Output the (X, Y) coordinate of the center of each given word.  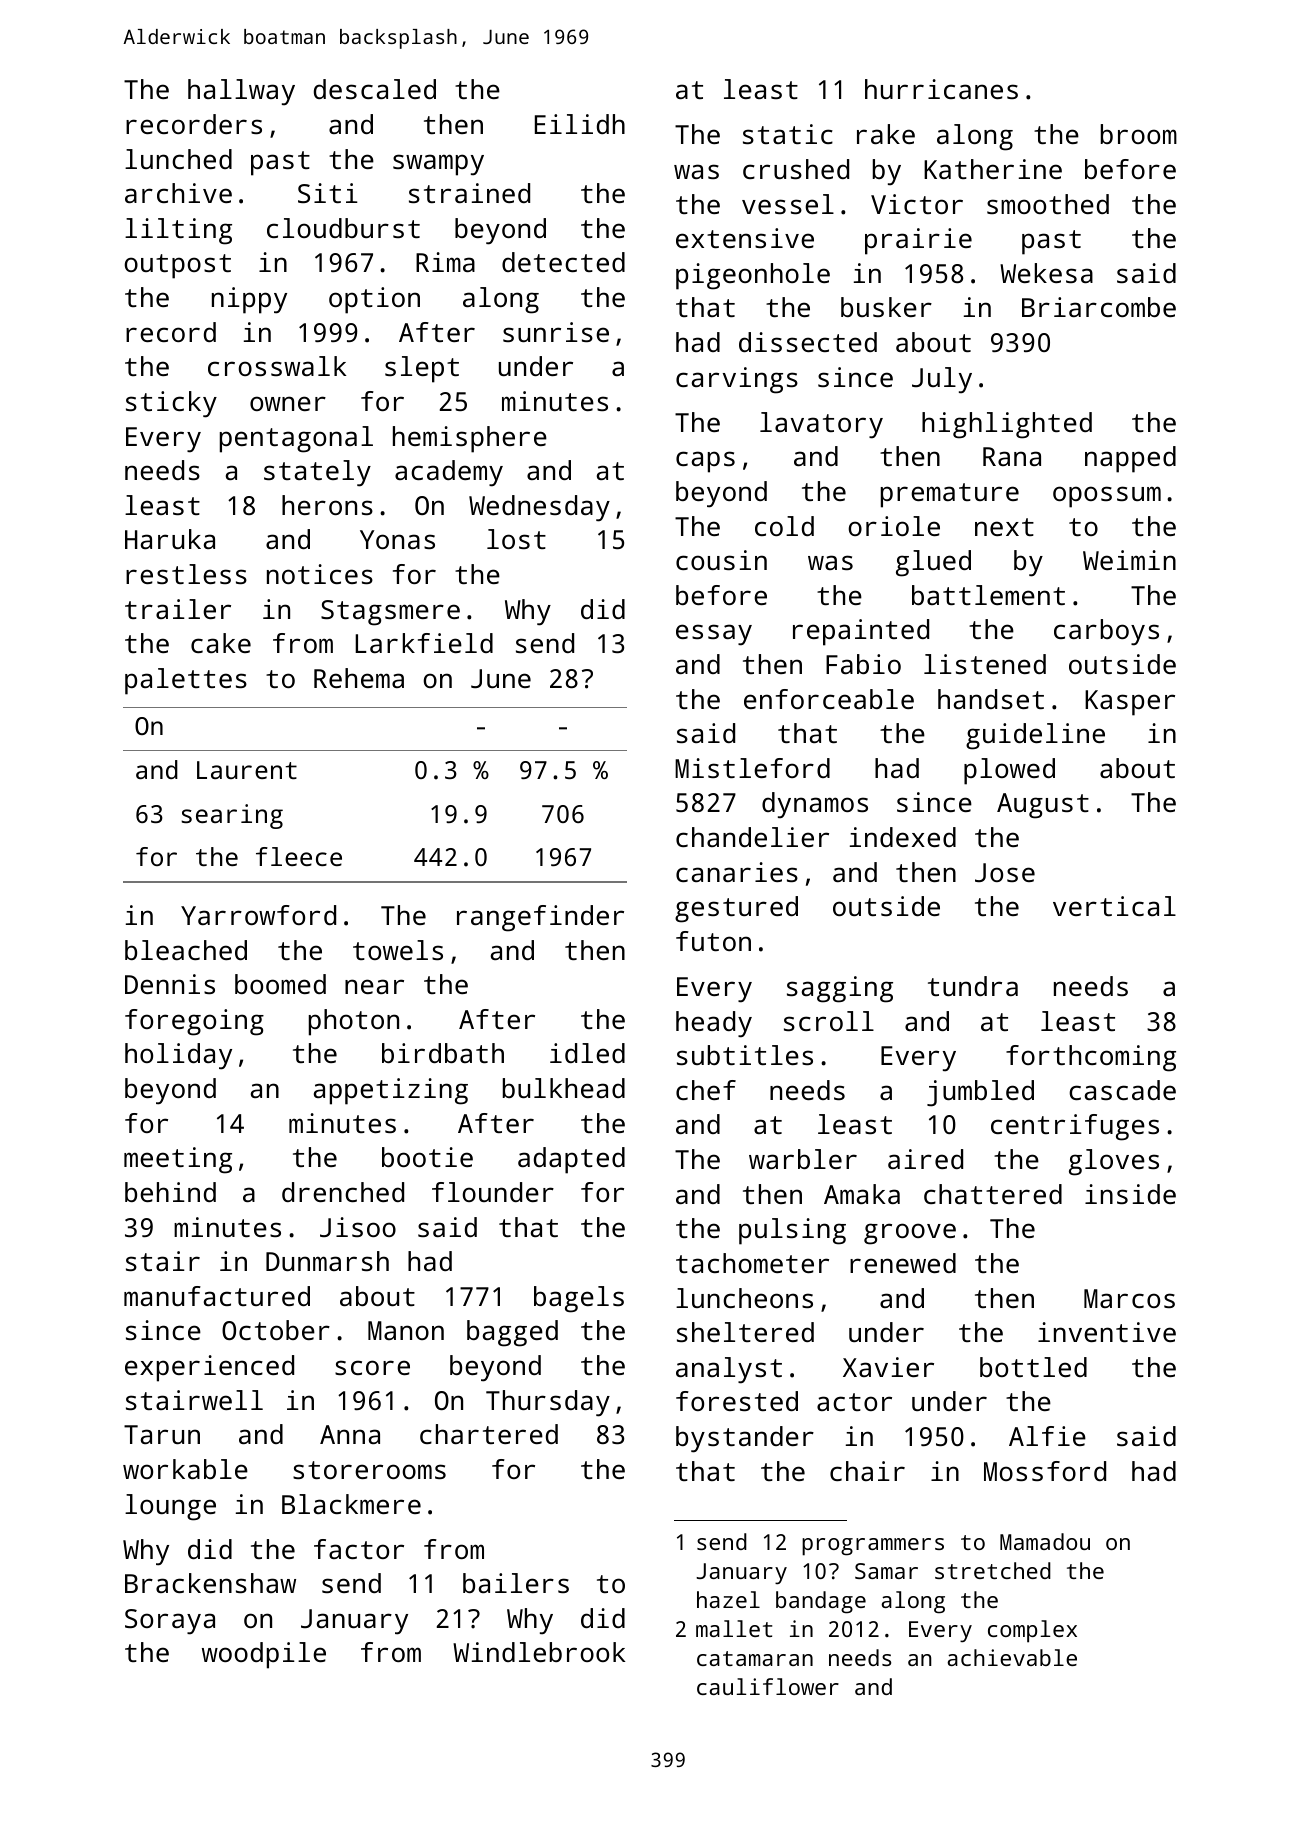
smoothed (1048, 204)
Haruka (170, 539)
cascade (1122, 1090)
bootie (427, 1157)
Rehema (359, 678)
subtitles (745, 1055)
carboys (1106, 632)
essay (714, 635)
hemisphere (470, 439)
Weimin (1129, 560)
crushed (796, 169)
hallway (241, 92)
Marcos (1129, 1298)
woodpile (264, 1655)
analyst (729, 1370)
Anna (350, 1434)
